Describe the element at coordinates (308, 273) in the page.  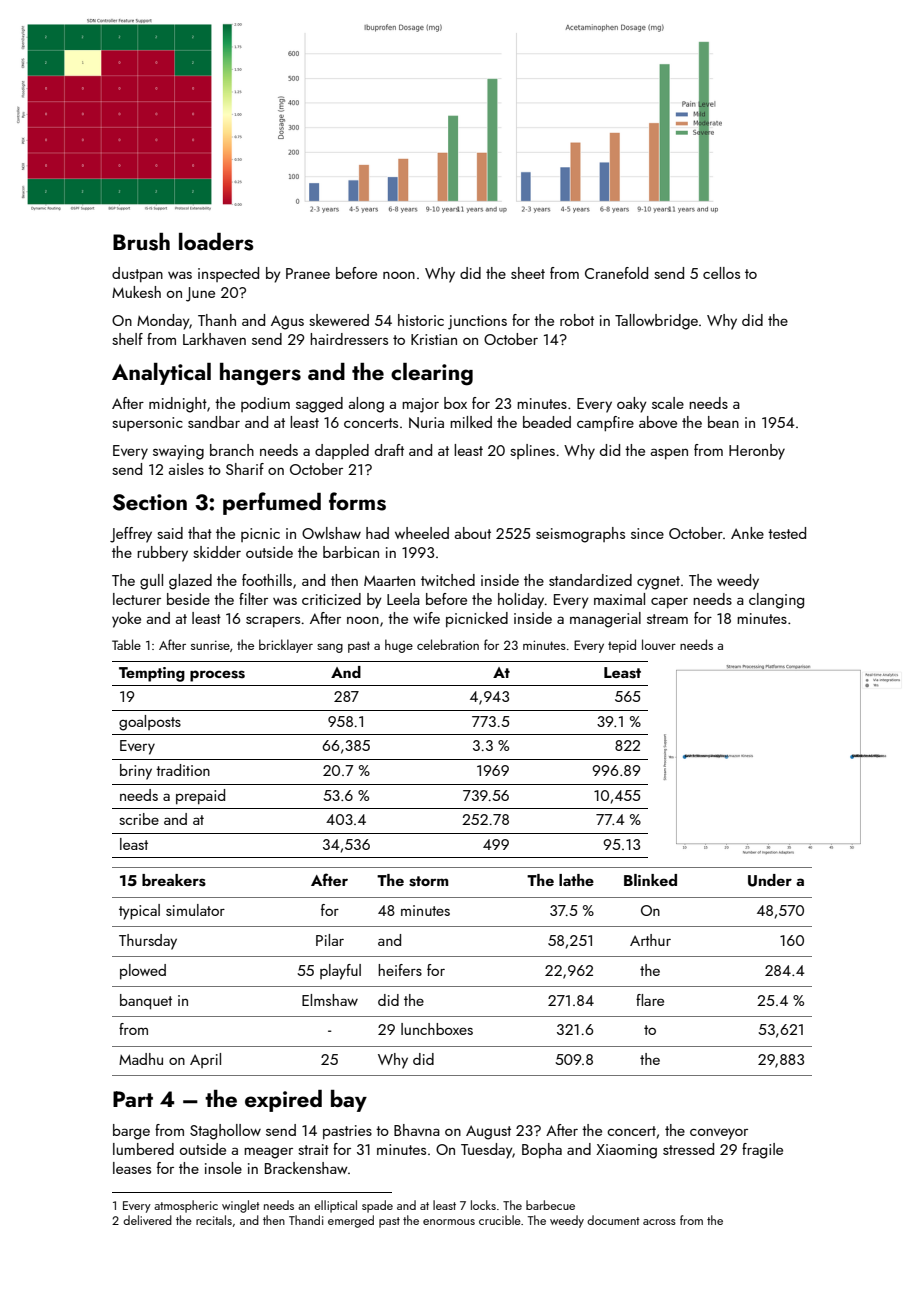
I see `Pranee` at that location.
